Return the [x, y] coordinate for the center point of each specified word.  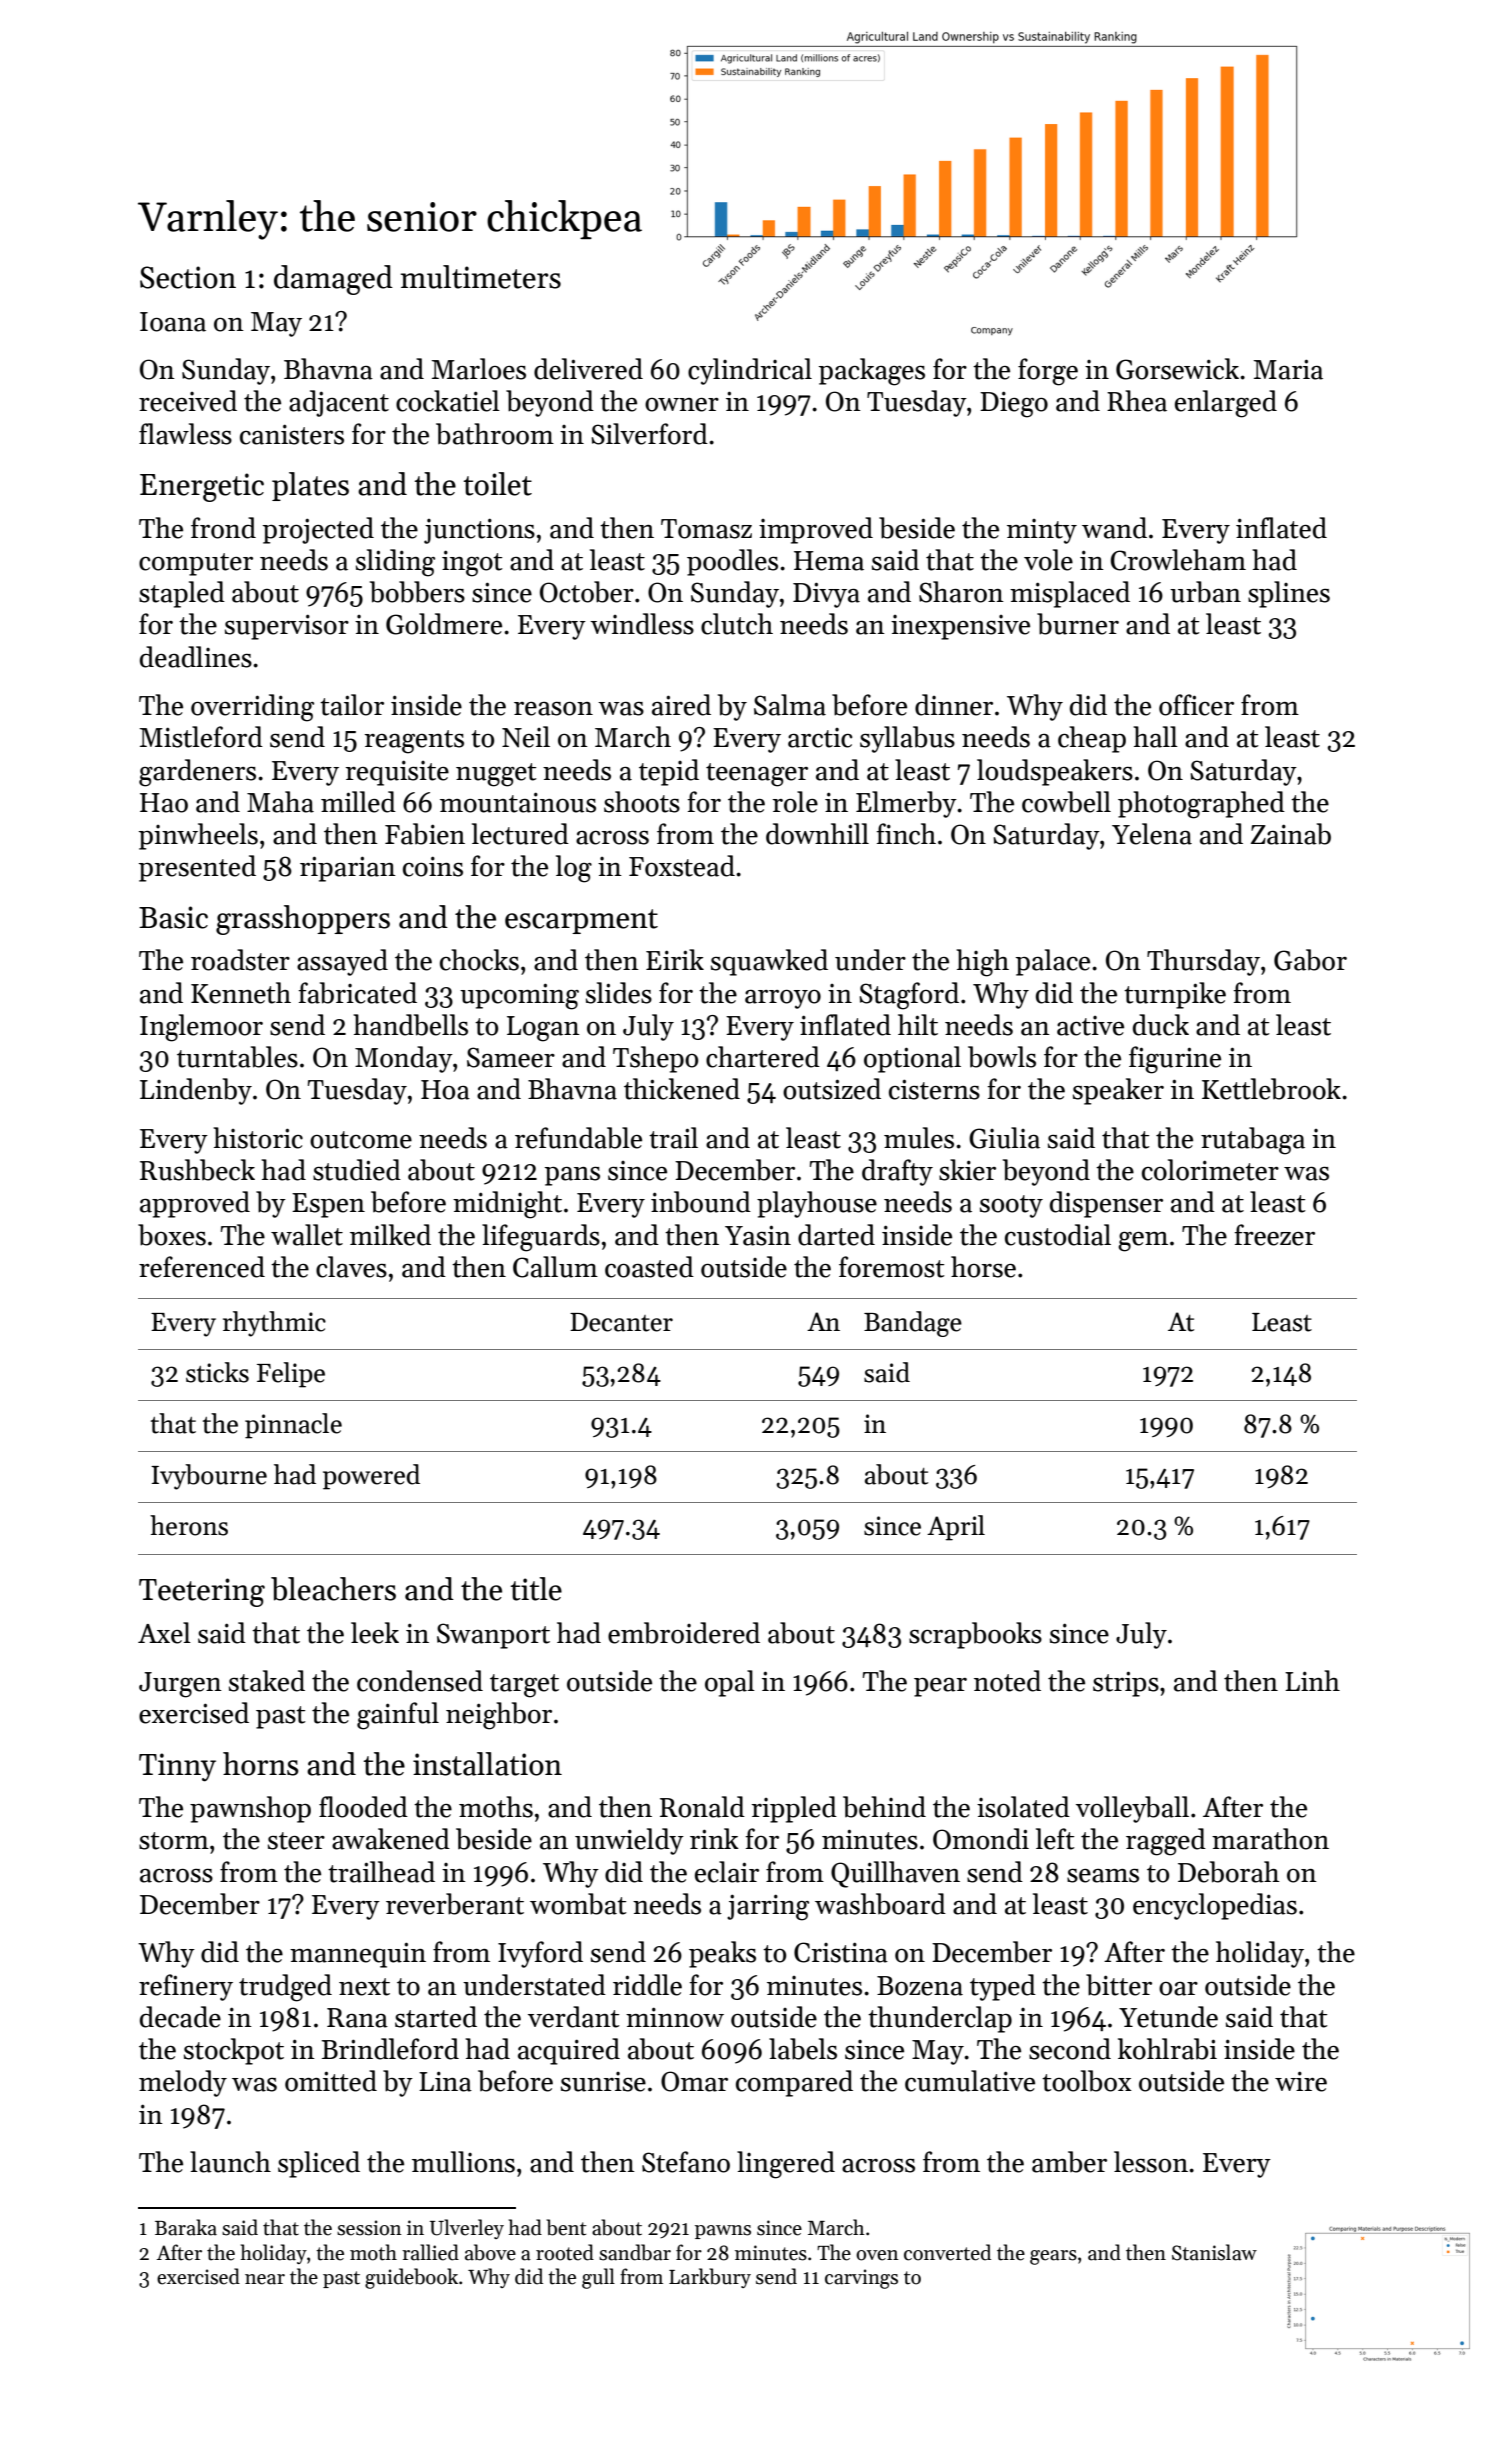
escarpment [581, 921]
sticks [217, 1372]
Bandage [913, 1324]
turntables [237, 1057]
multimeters [481, 277]
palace [1053, 962]
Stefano [686, 2162]
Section [188, 277]
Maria [1288, 369]
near [265, 2279]
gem [1143, 1242]
